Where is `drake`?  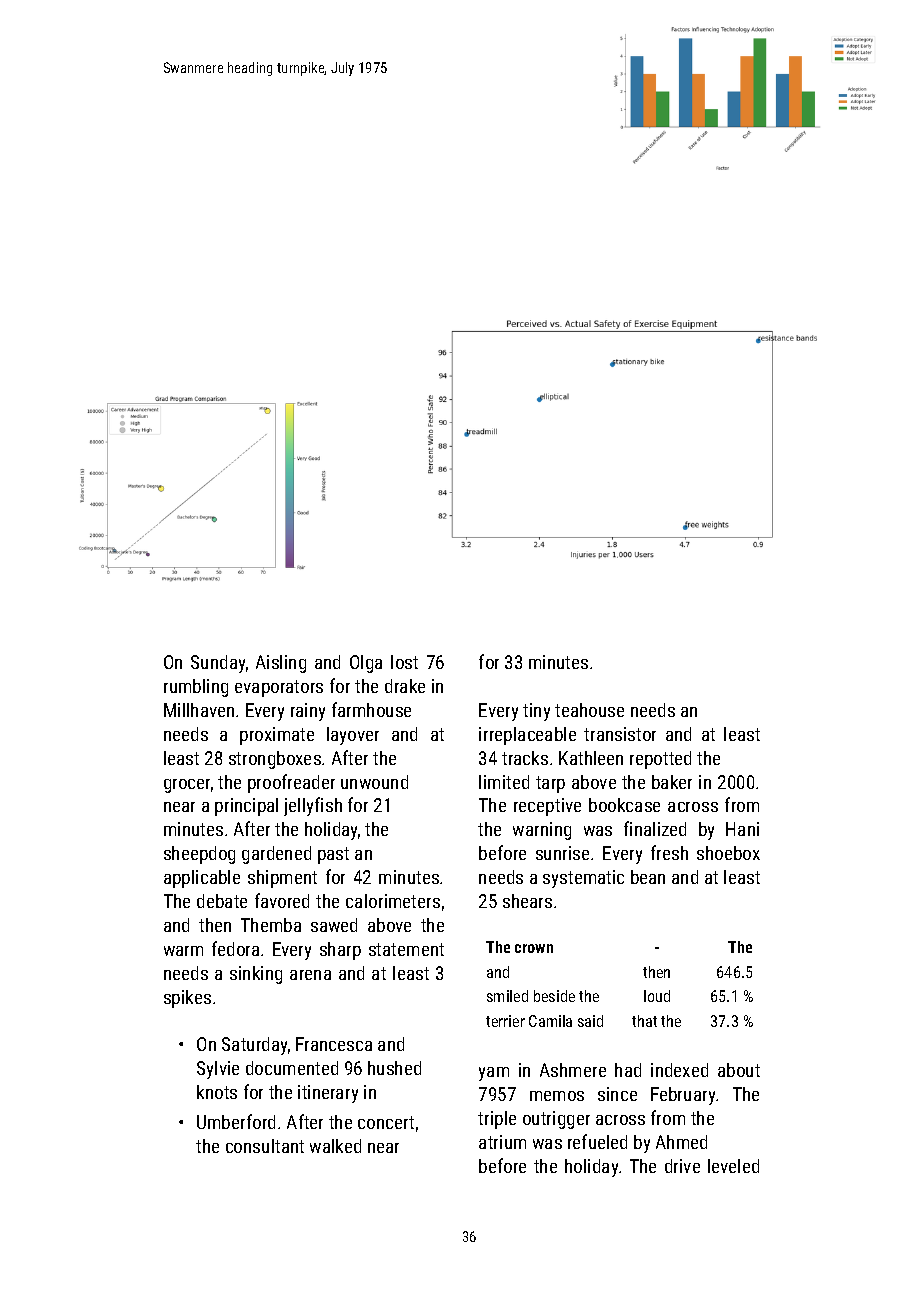
drake is located at coordinates (405, 686).
